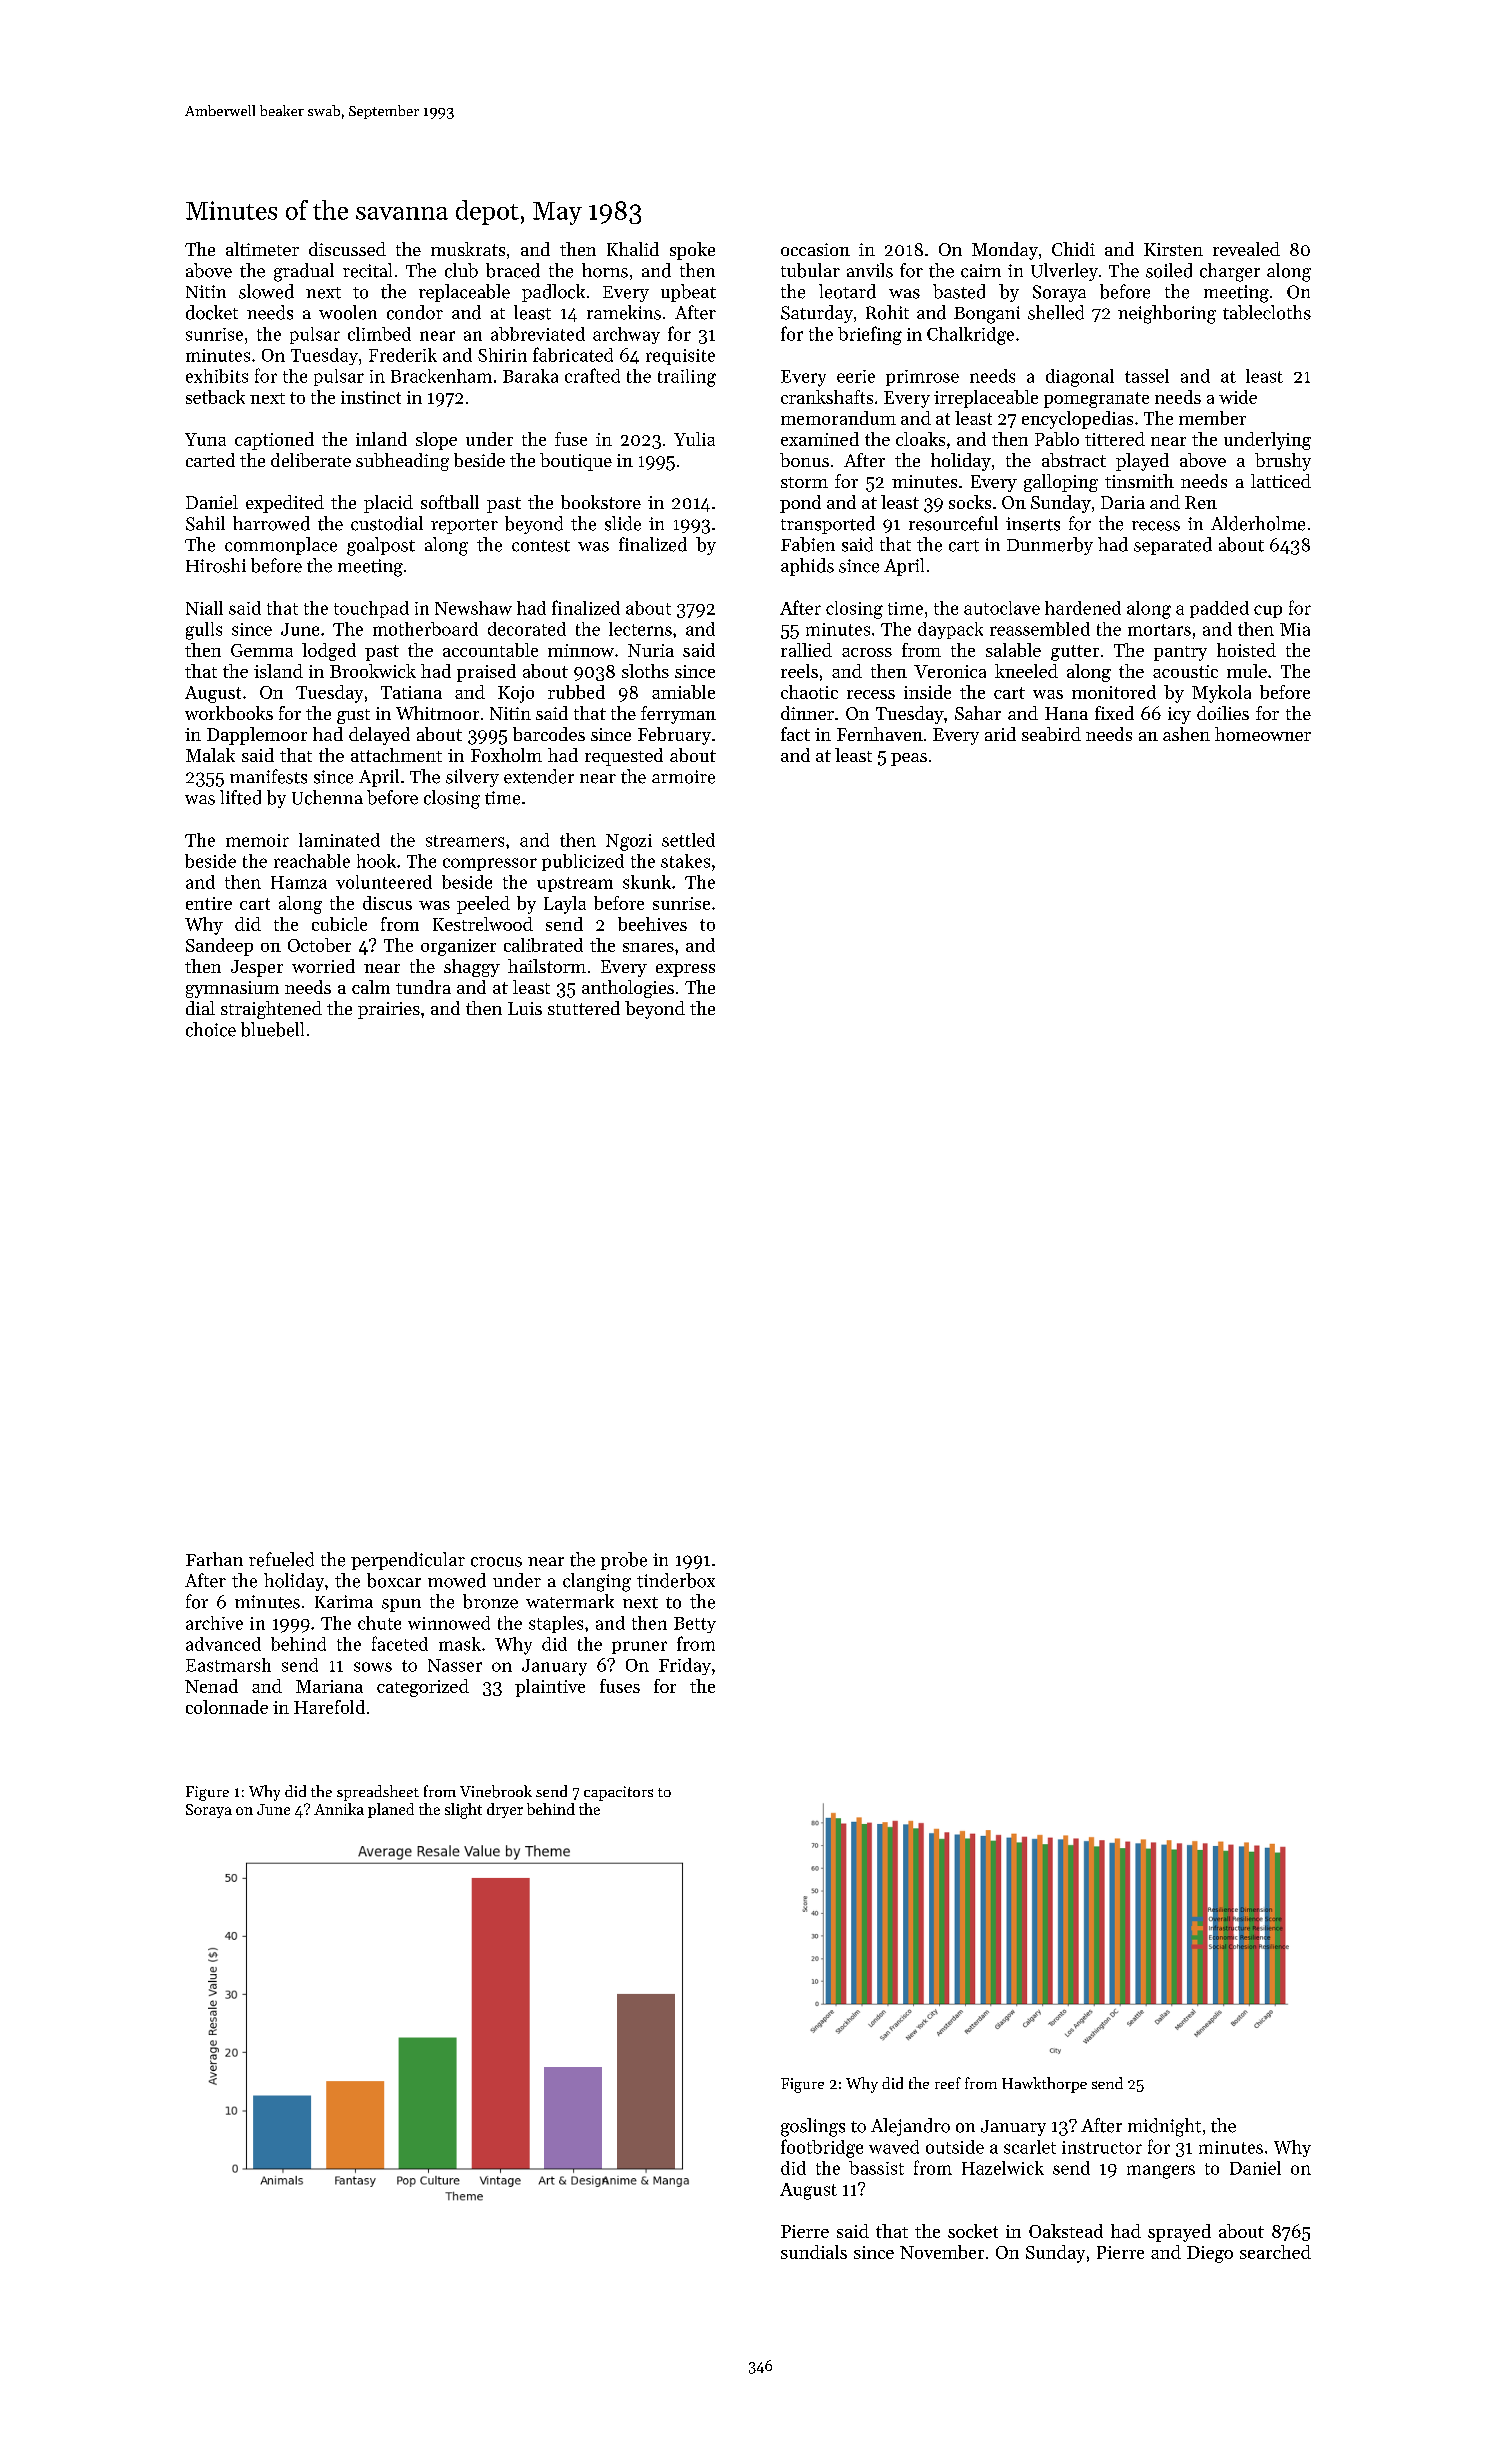 This screenshot has height=2464, width=1496. I want to click on searched, so click(1275, 2252).
